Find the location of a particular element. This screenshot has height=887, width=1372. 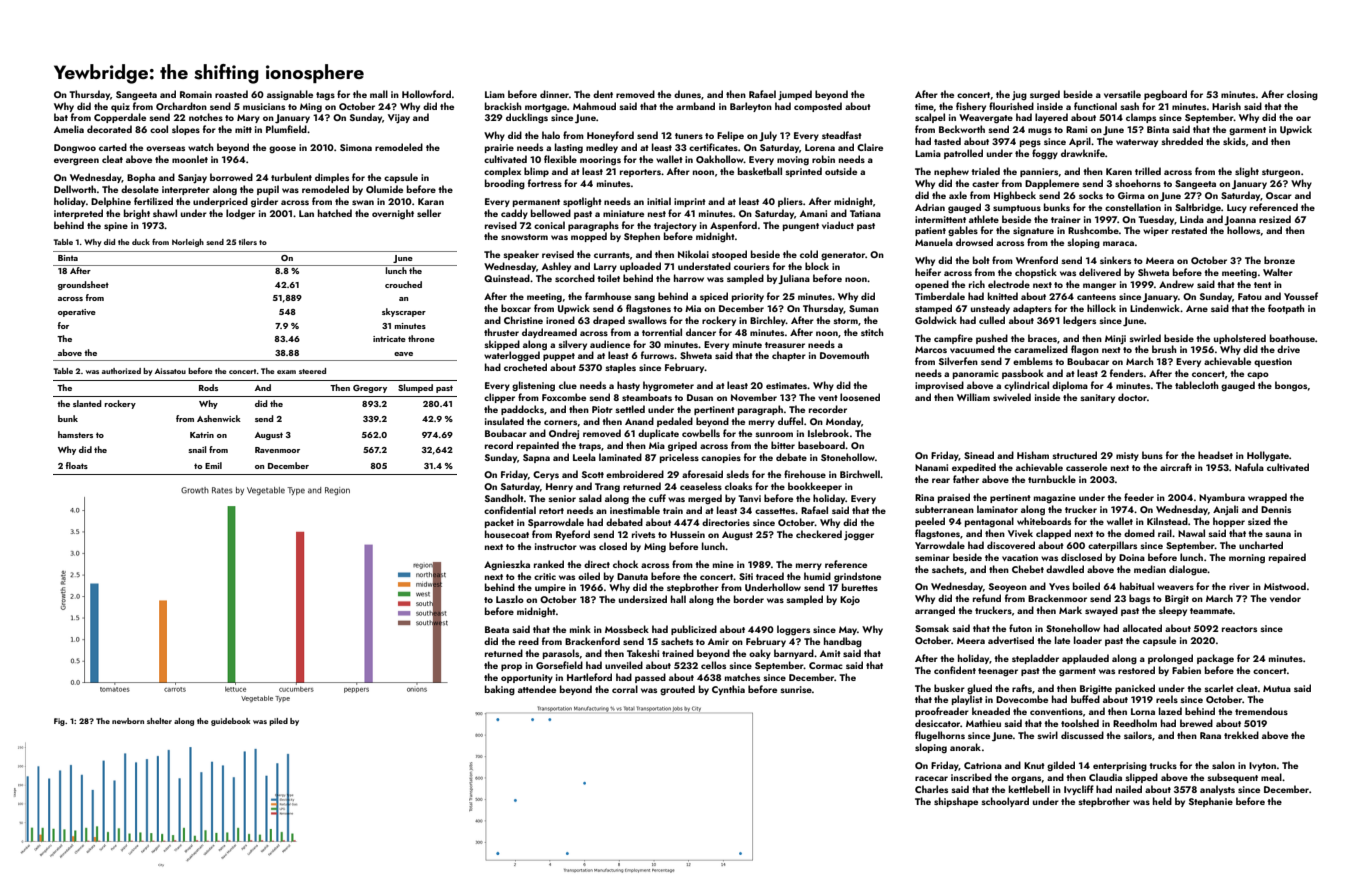

boxcar is located at coordinates (516, 308).
